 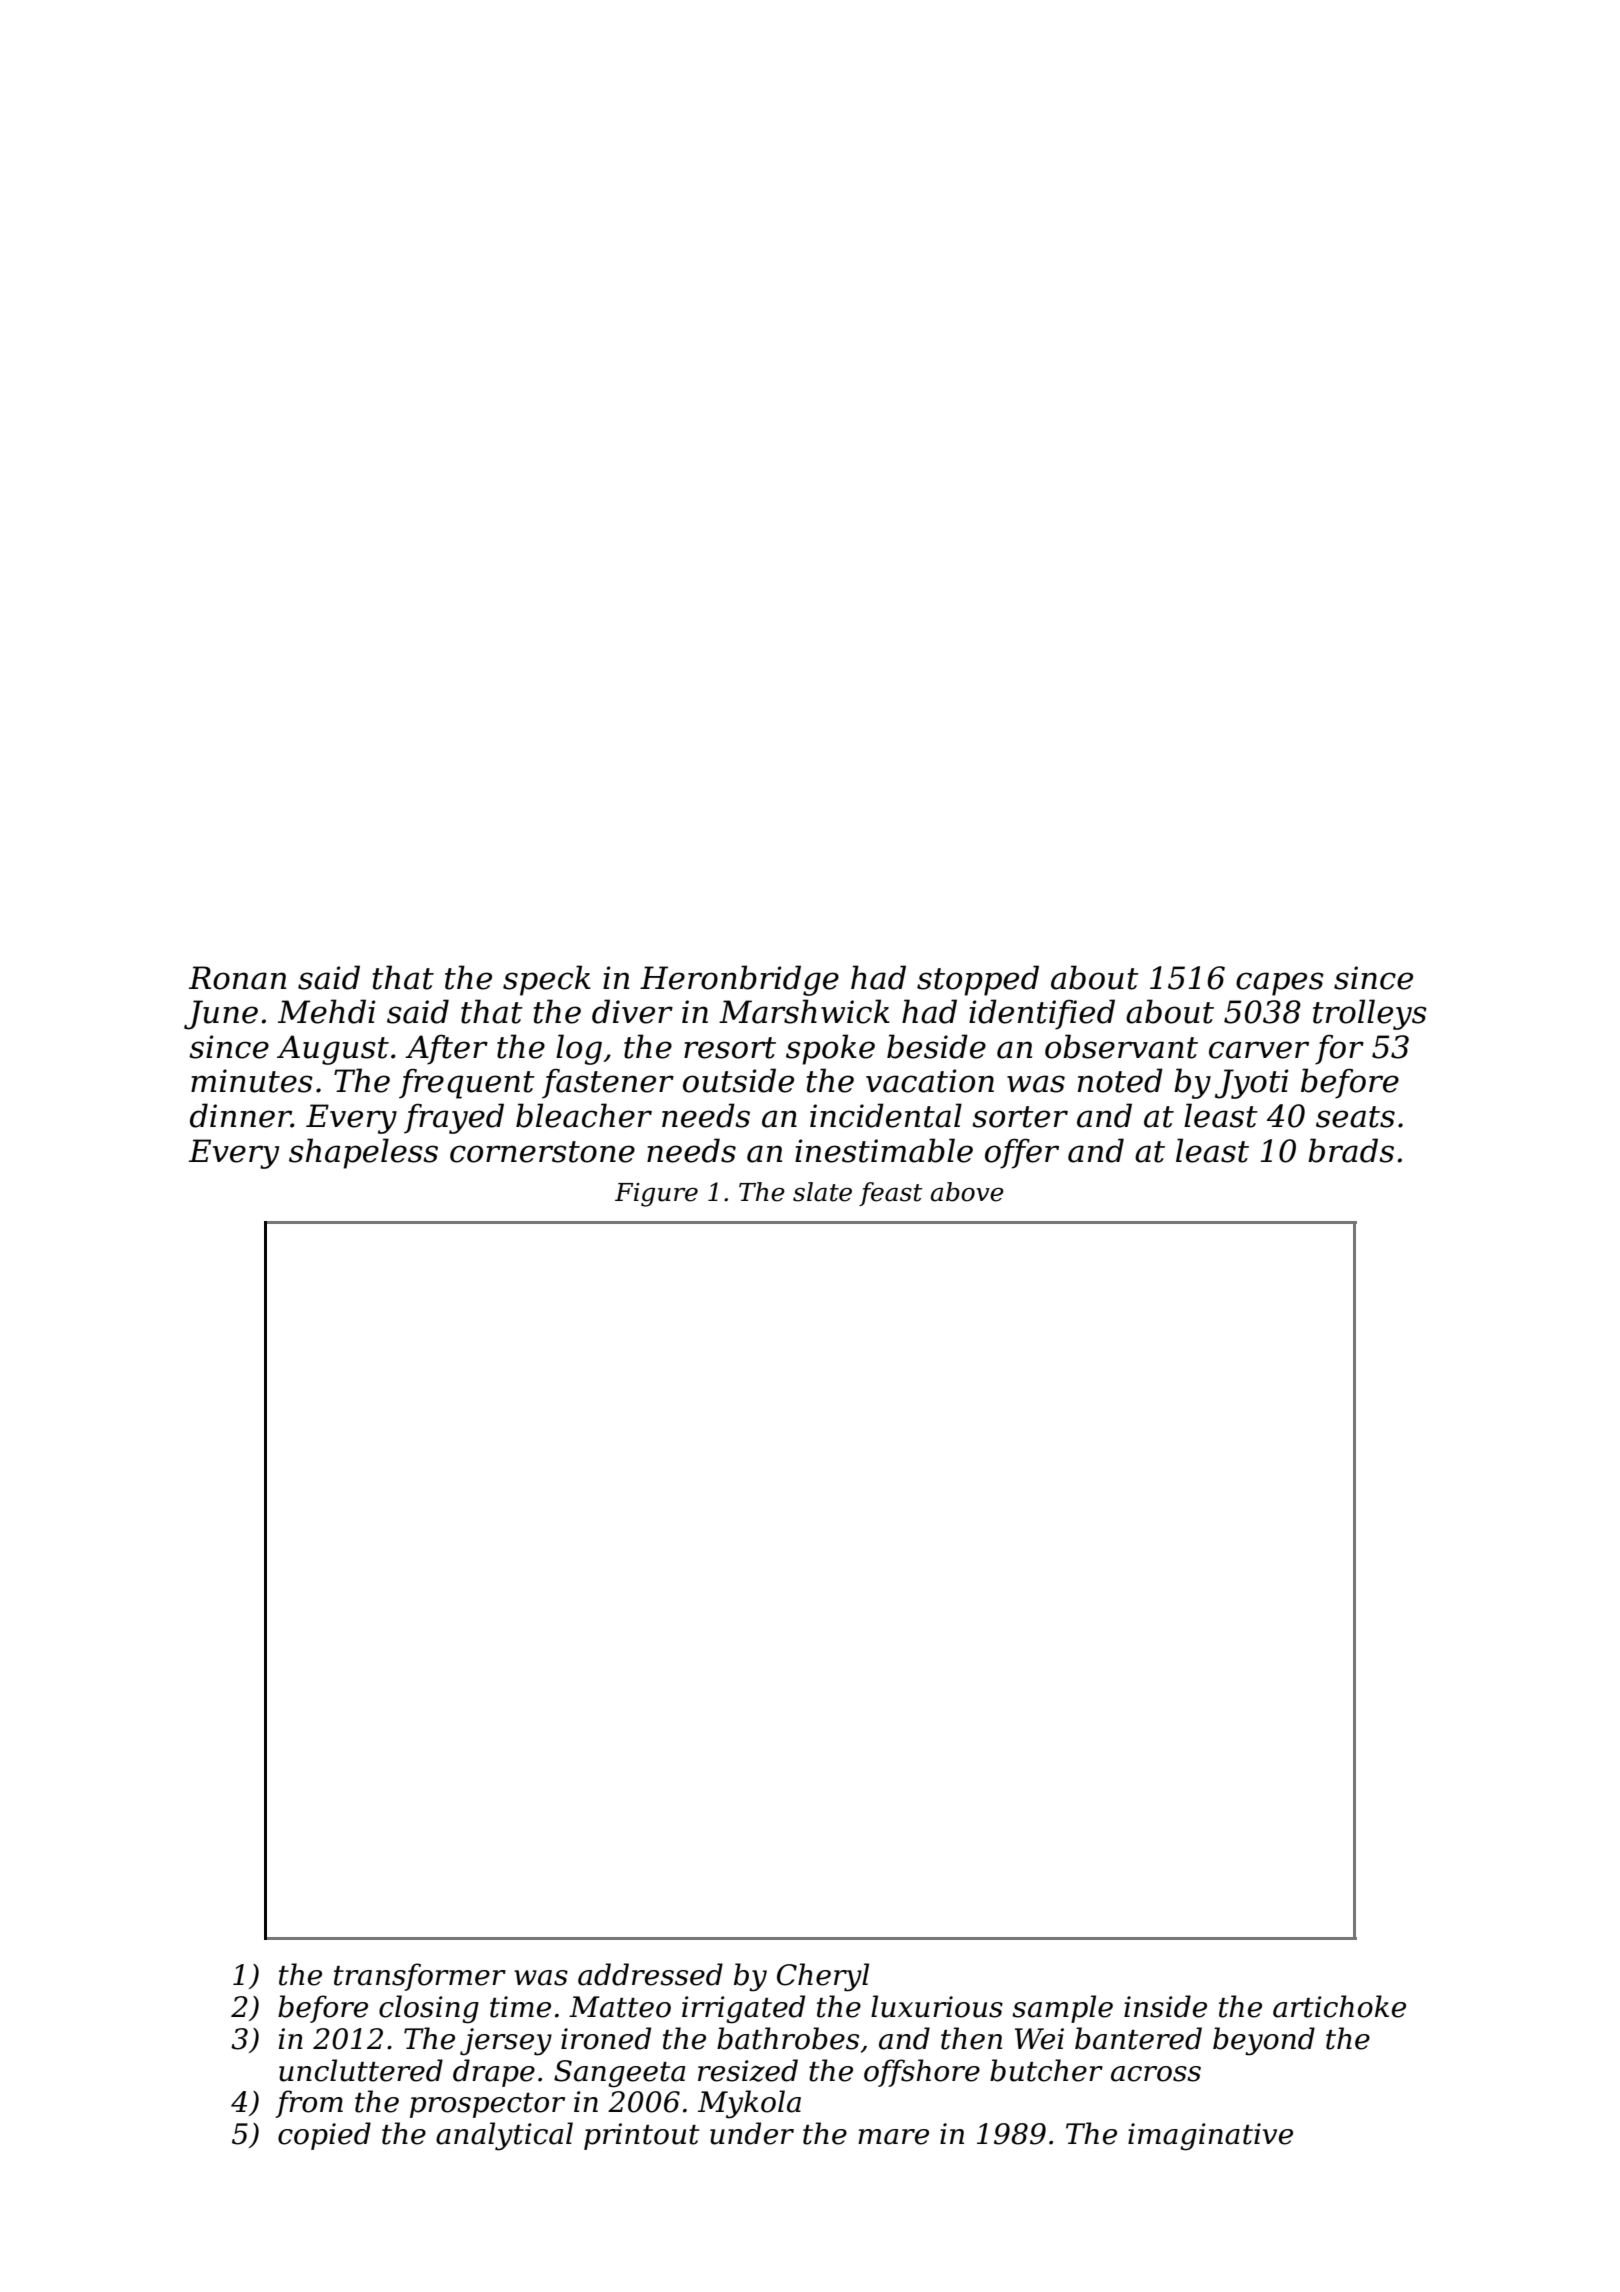 I want to click on above, so click(x=967, y=1192).
